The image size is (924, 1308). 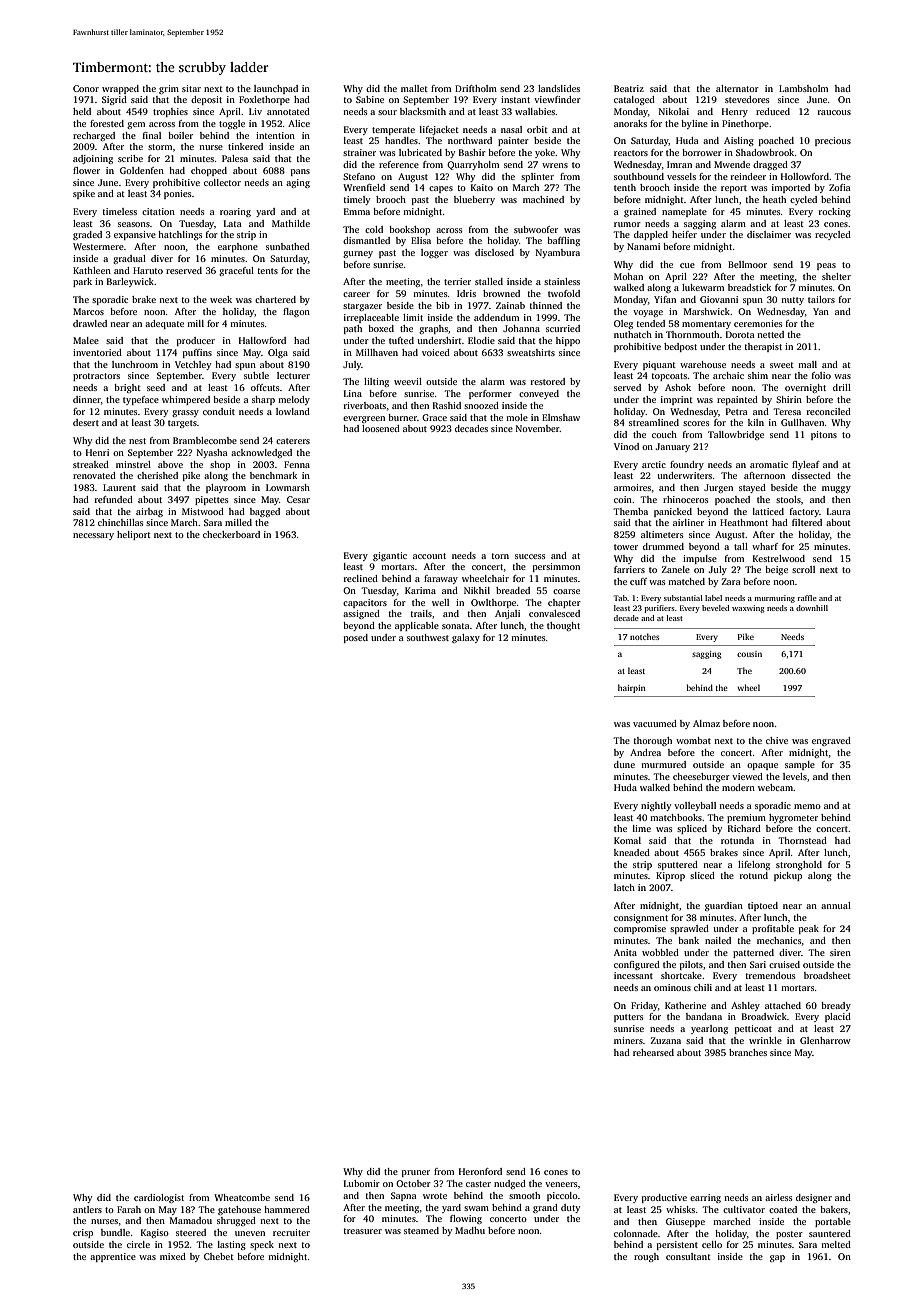 What do you see at coordinates (803, 88) in the page?
I see `Lambsholm` at bounding box center [803, 88].
